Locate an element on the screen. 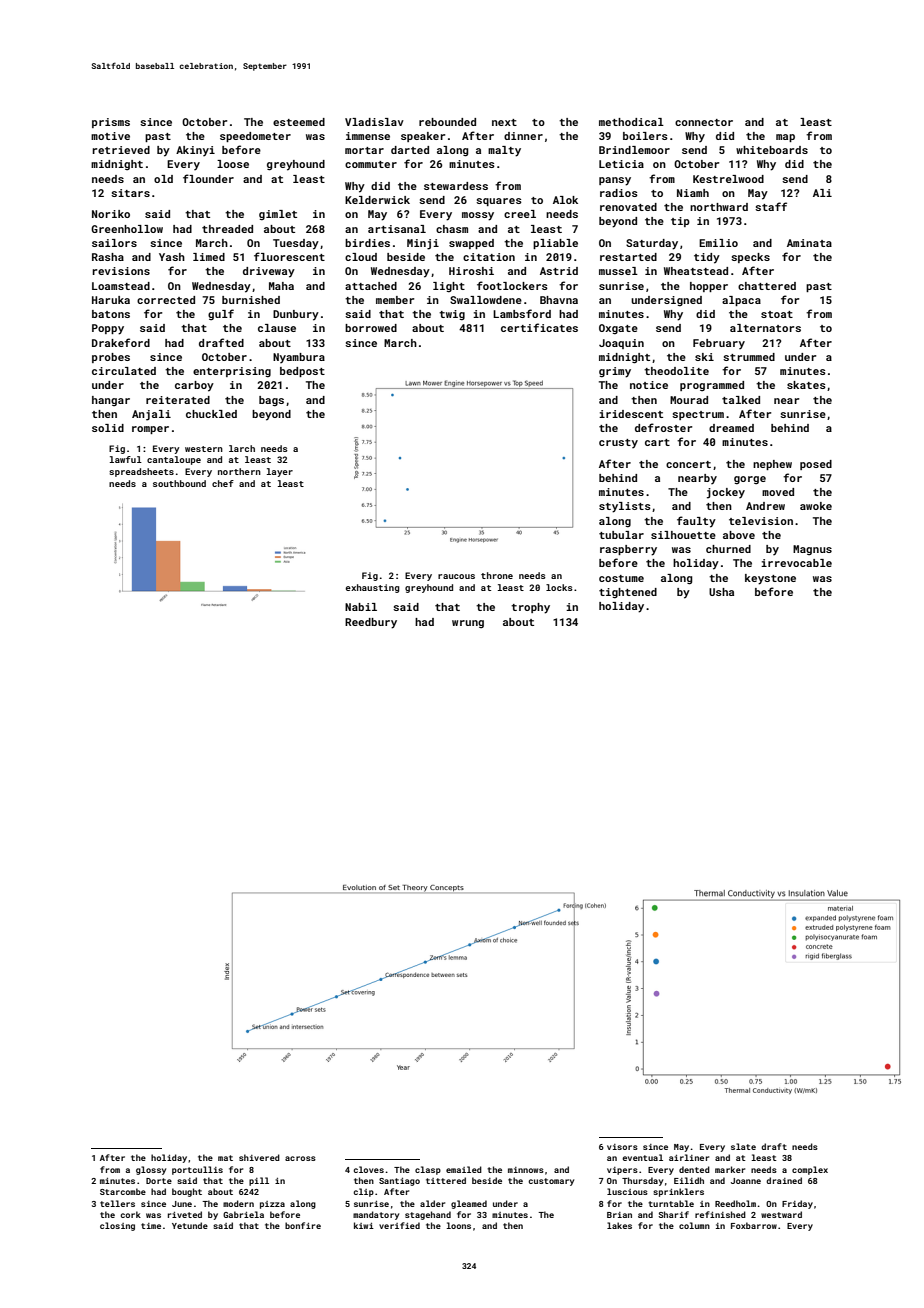 The image size is (924, 1308). Magnus is located at coordinates (812, 550).
